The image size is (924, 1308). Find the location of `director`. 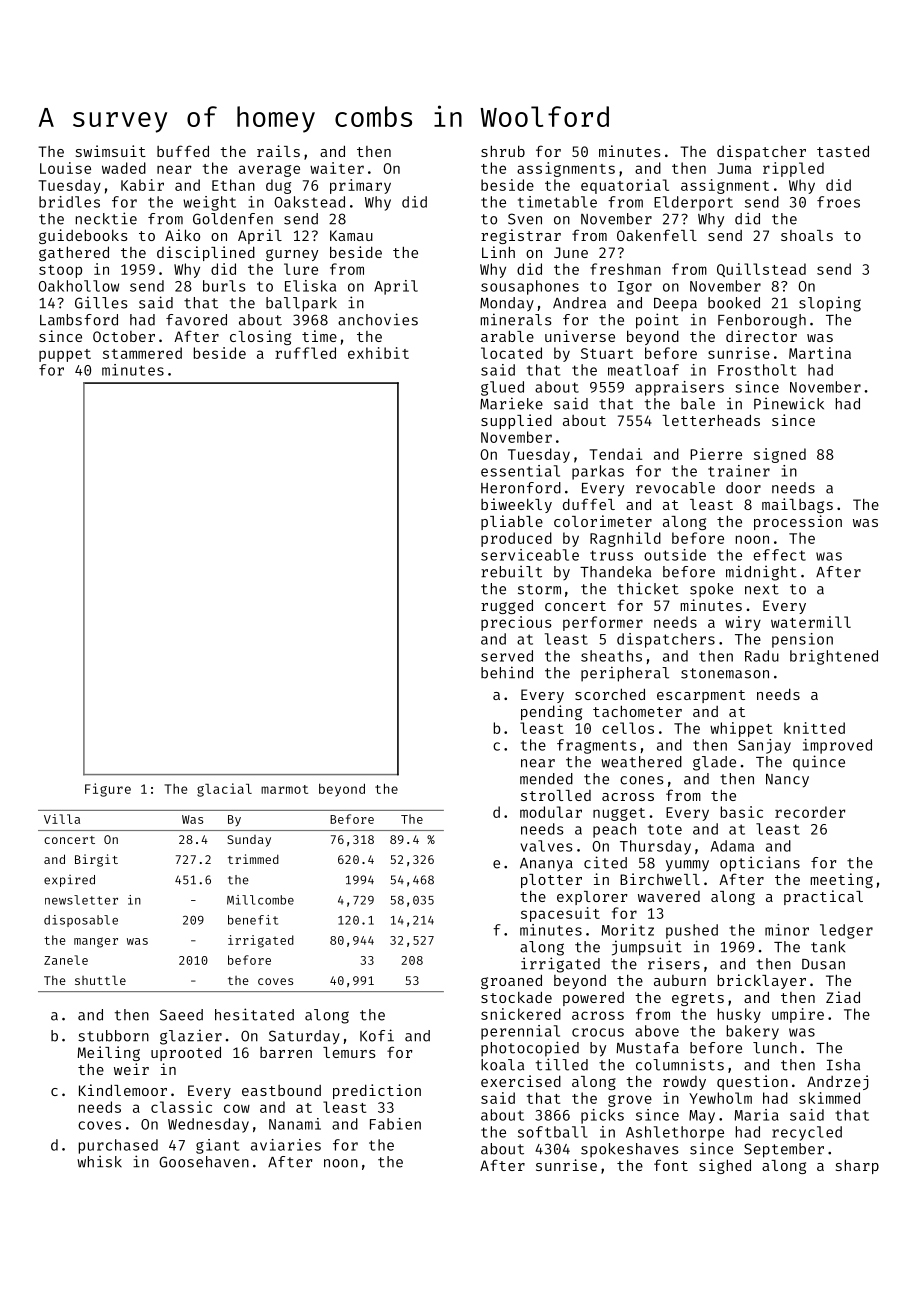

director is located at coordinates (761, 336).
